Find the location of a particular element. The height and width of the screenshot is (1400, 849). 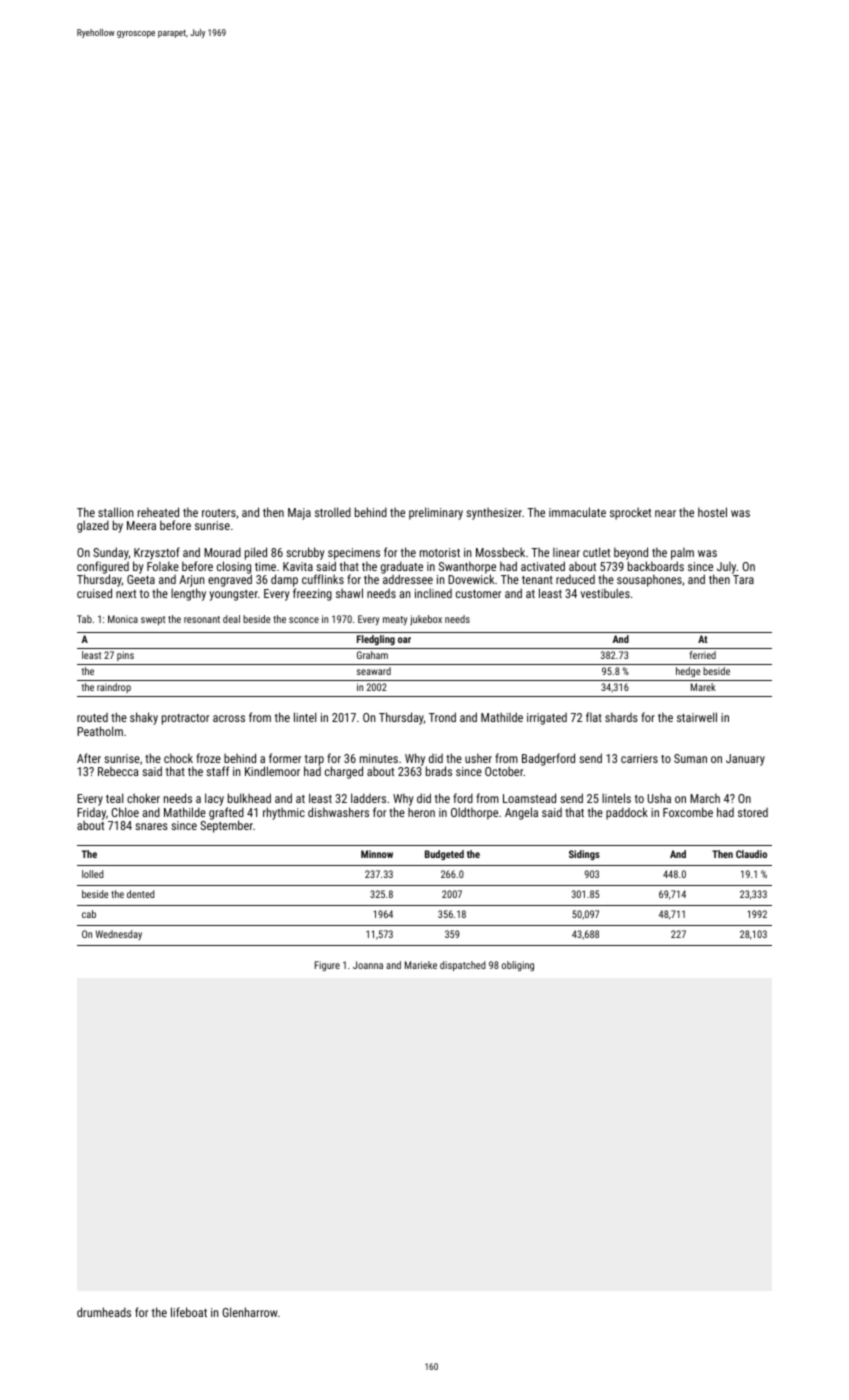

customer is located at coordinates (478, 594).
